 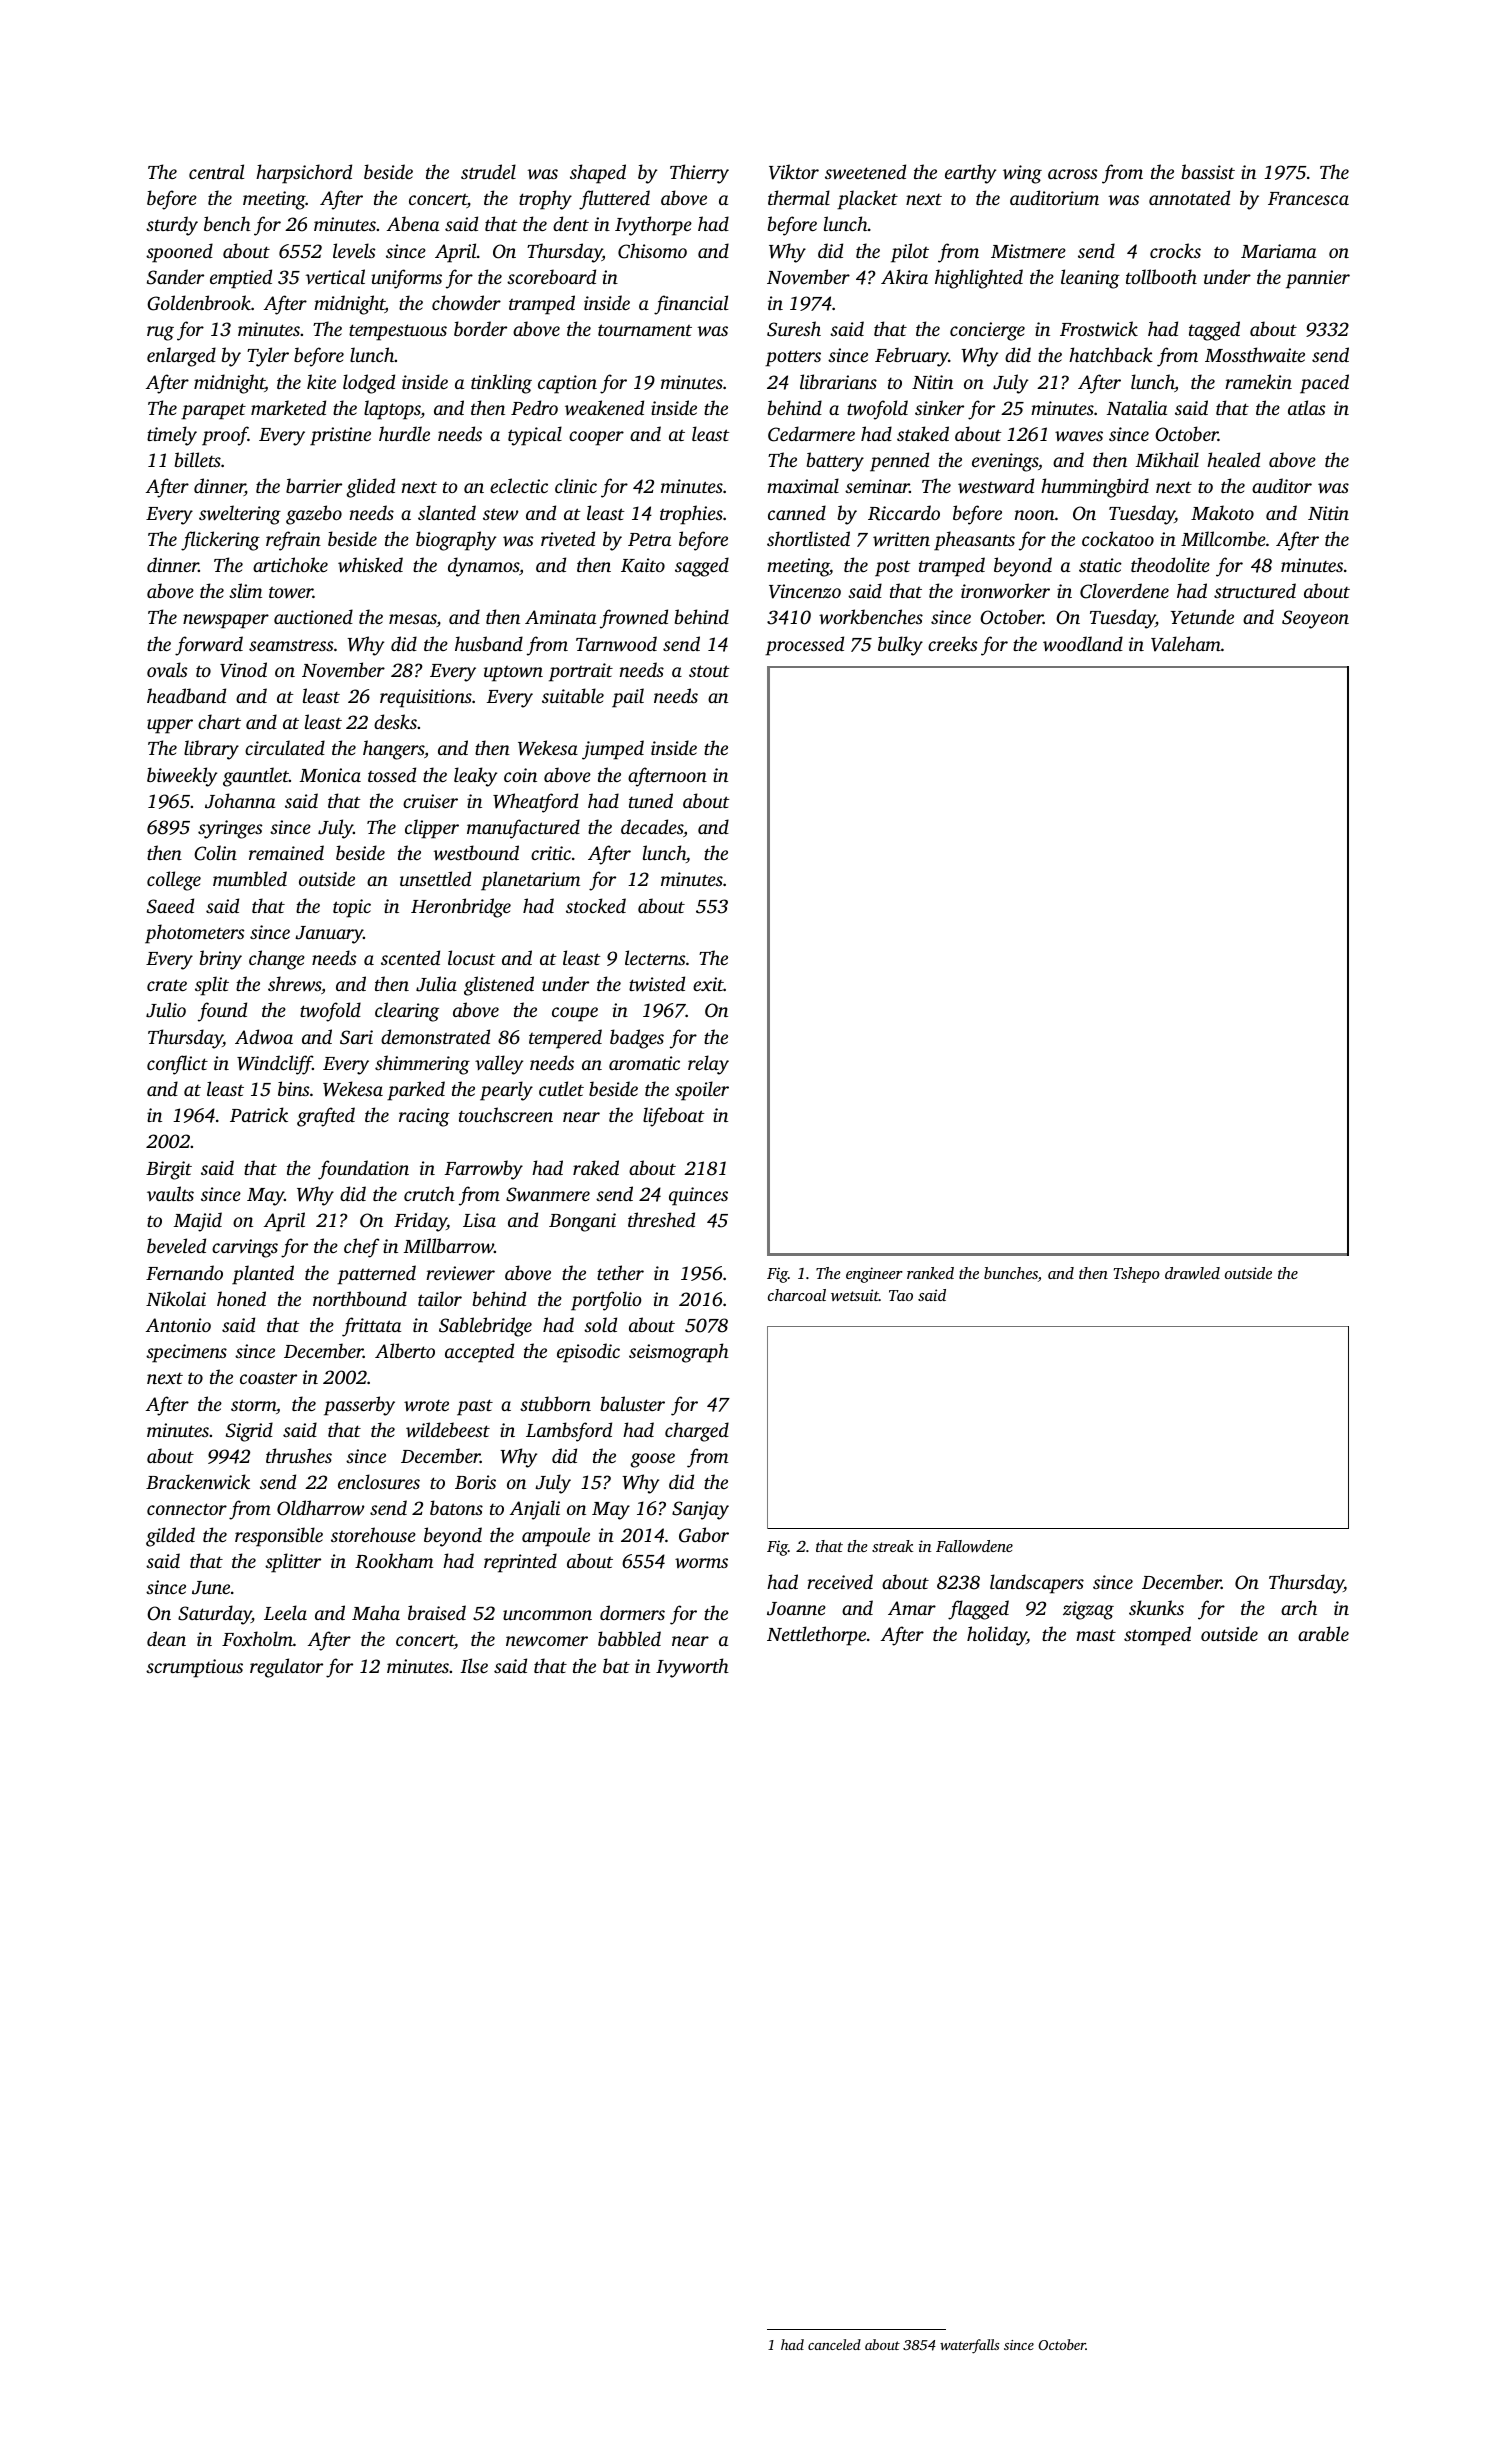 What do you see at coordinates (170, 1537) in the screenshot?
I see `gilded` at bounding box center [170, 1537].
